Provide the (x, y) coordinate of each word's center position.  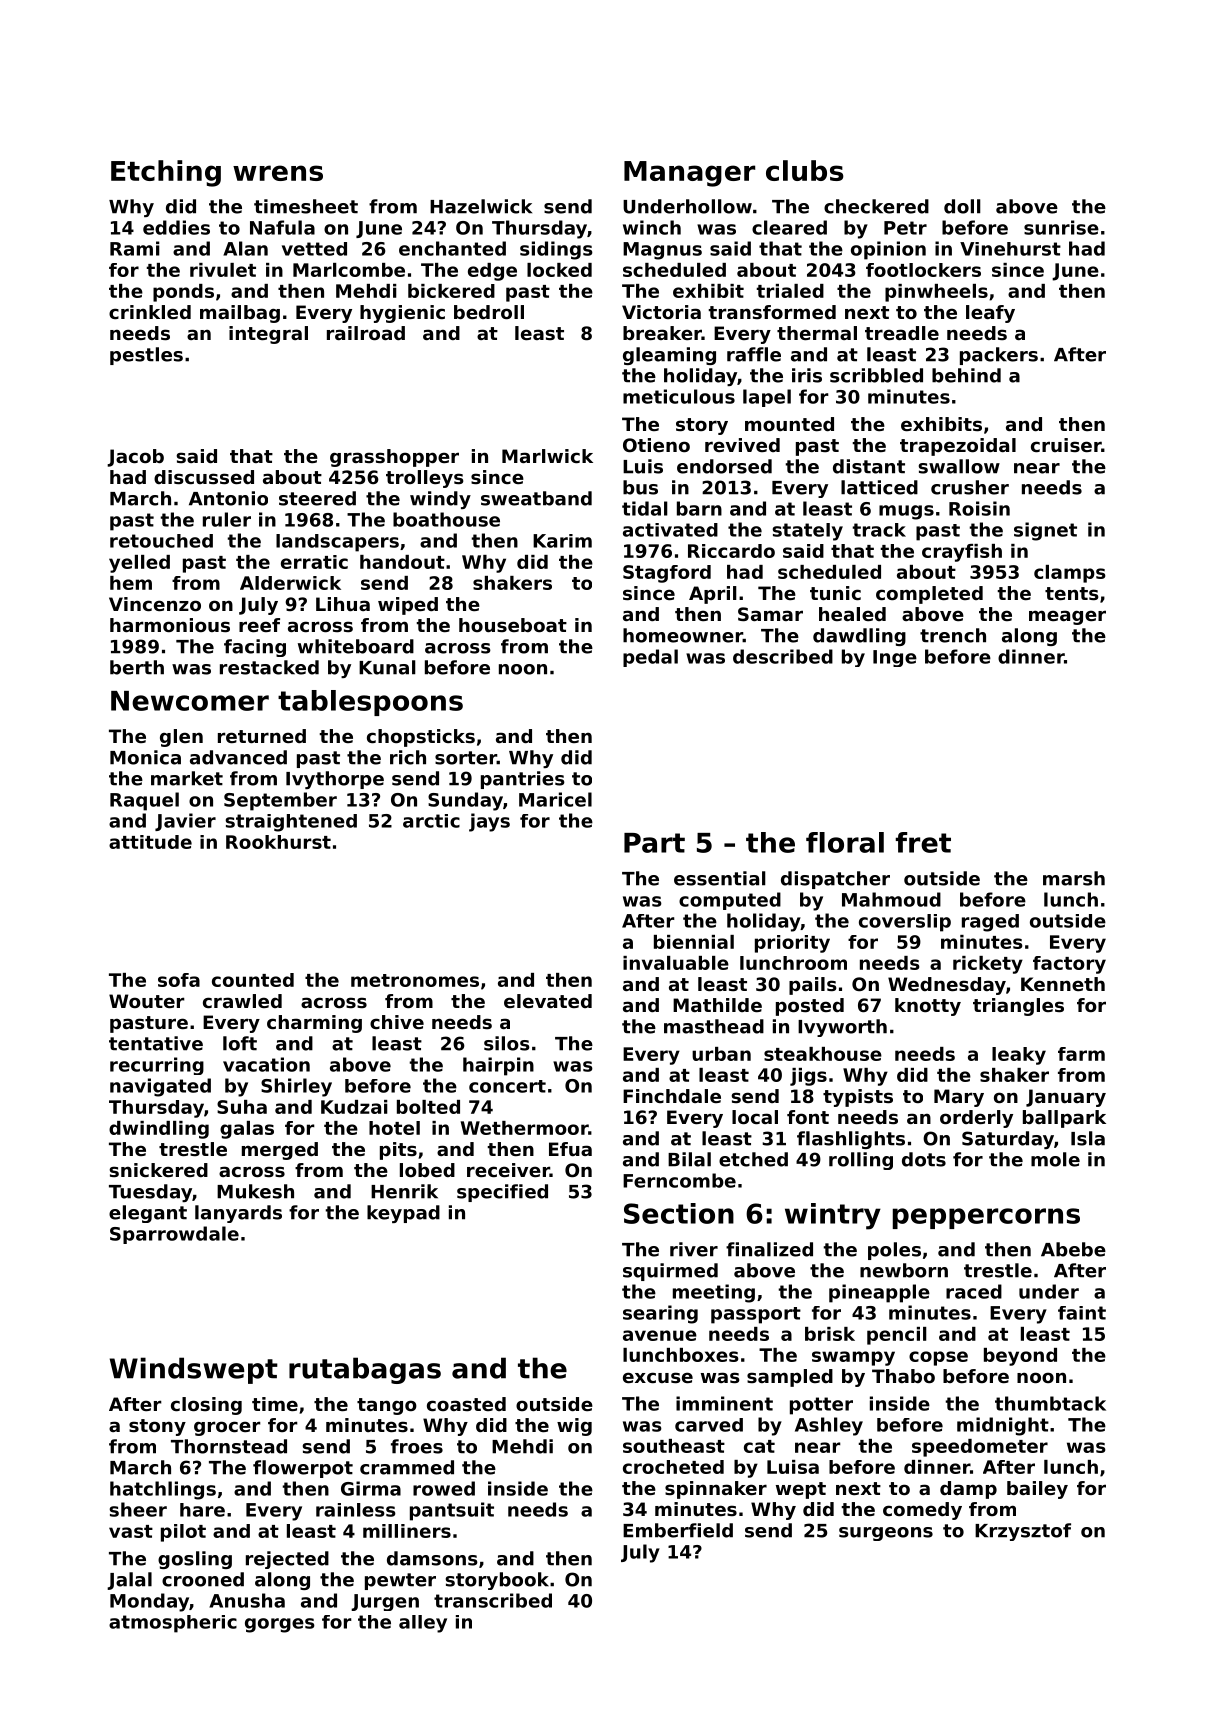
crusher (970, 487)
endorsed (724, 466)
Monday (149, 1602)
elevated (548, 1001)
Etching (166, 173)
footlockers (923, 270)
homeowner (683, 635)
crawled (242, 1001)
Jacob (135, 458)
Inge (895, 658)
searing (660, 1314)
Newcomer (190, 701)
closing (206, 1406)
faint (1082, 1313)
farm (1081, 1054)
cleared (789, 227)
